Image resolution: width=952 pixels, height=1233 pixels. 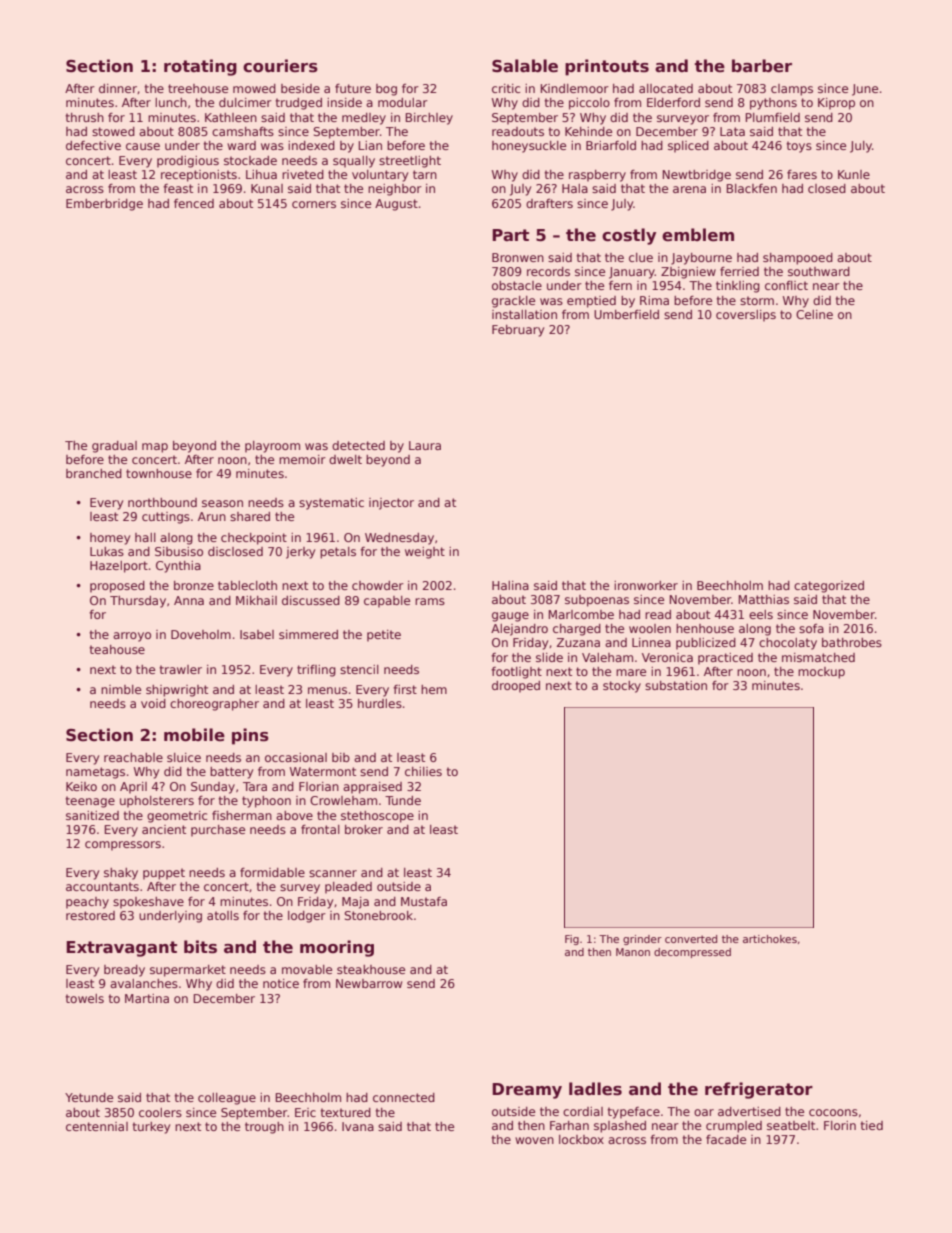 I want to click on Part, so click(x=510, y=235).
